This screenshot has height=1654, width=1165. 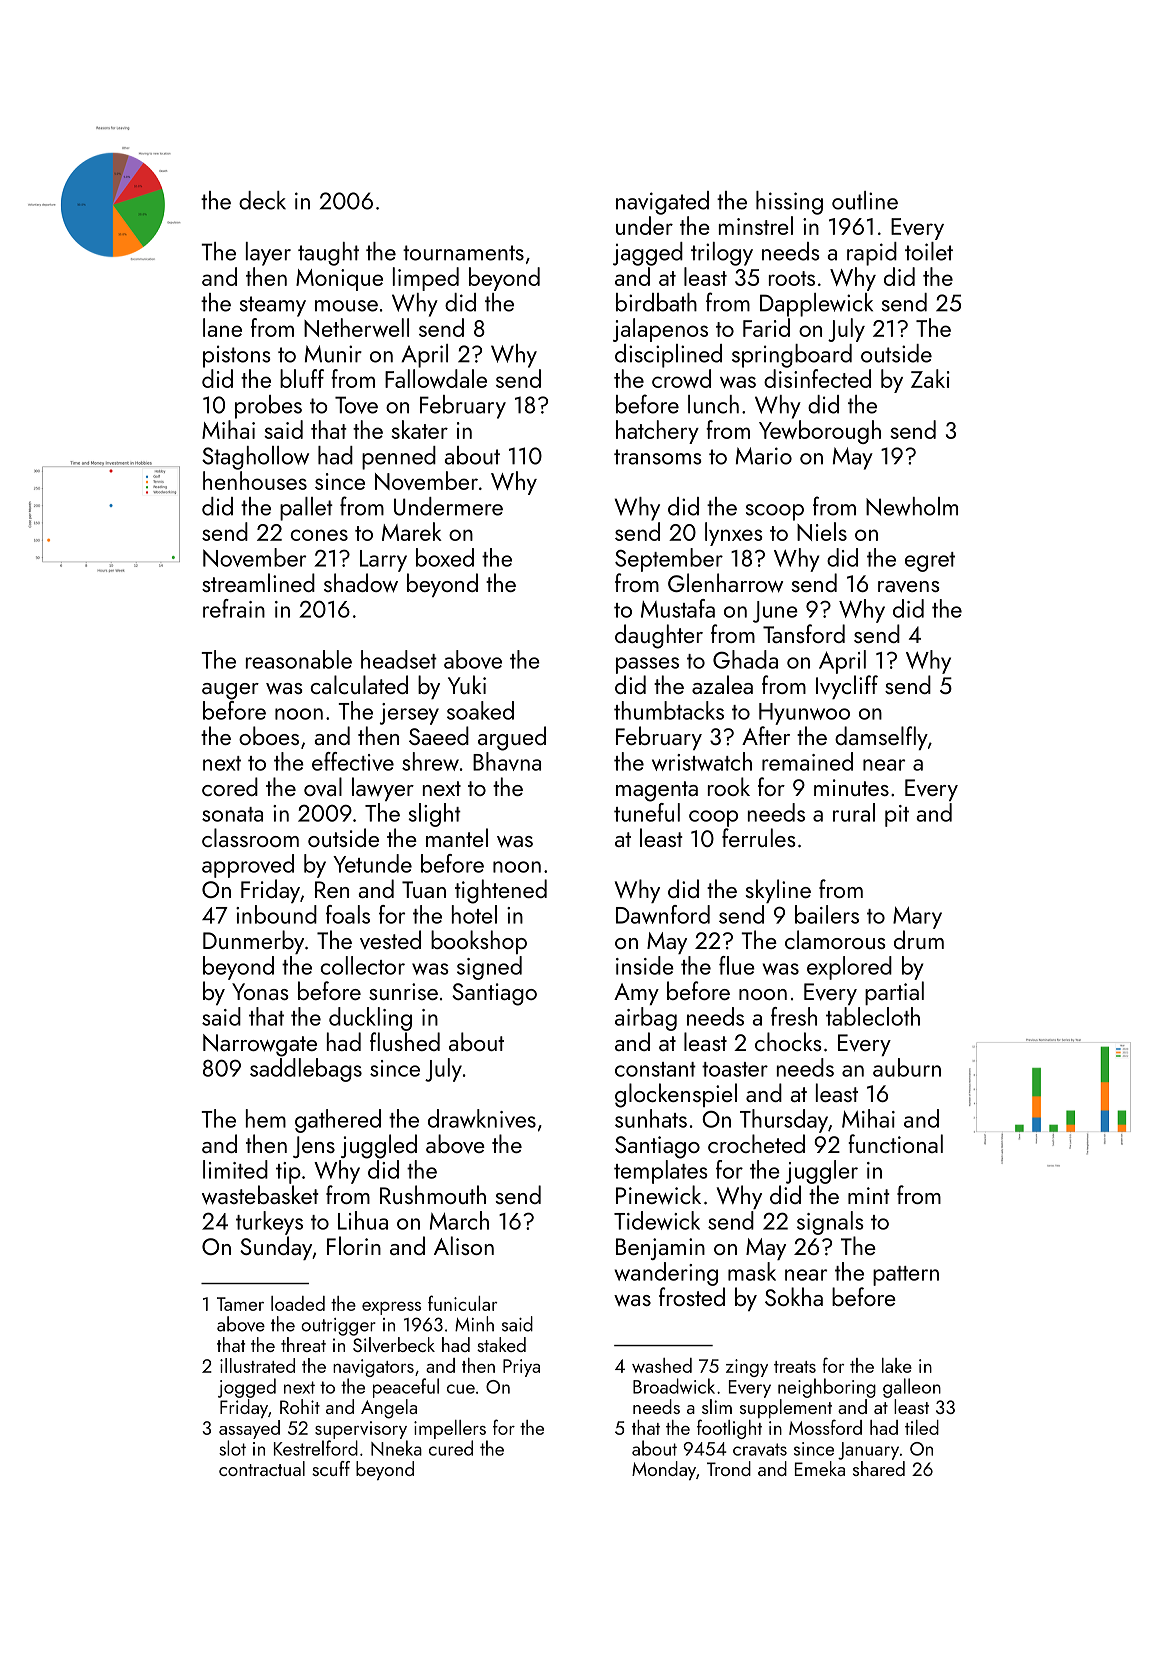 What do you see at coordinates (912, 1388) in the screenshot?
I see `galleon` at bounding box center [912, 1388].
